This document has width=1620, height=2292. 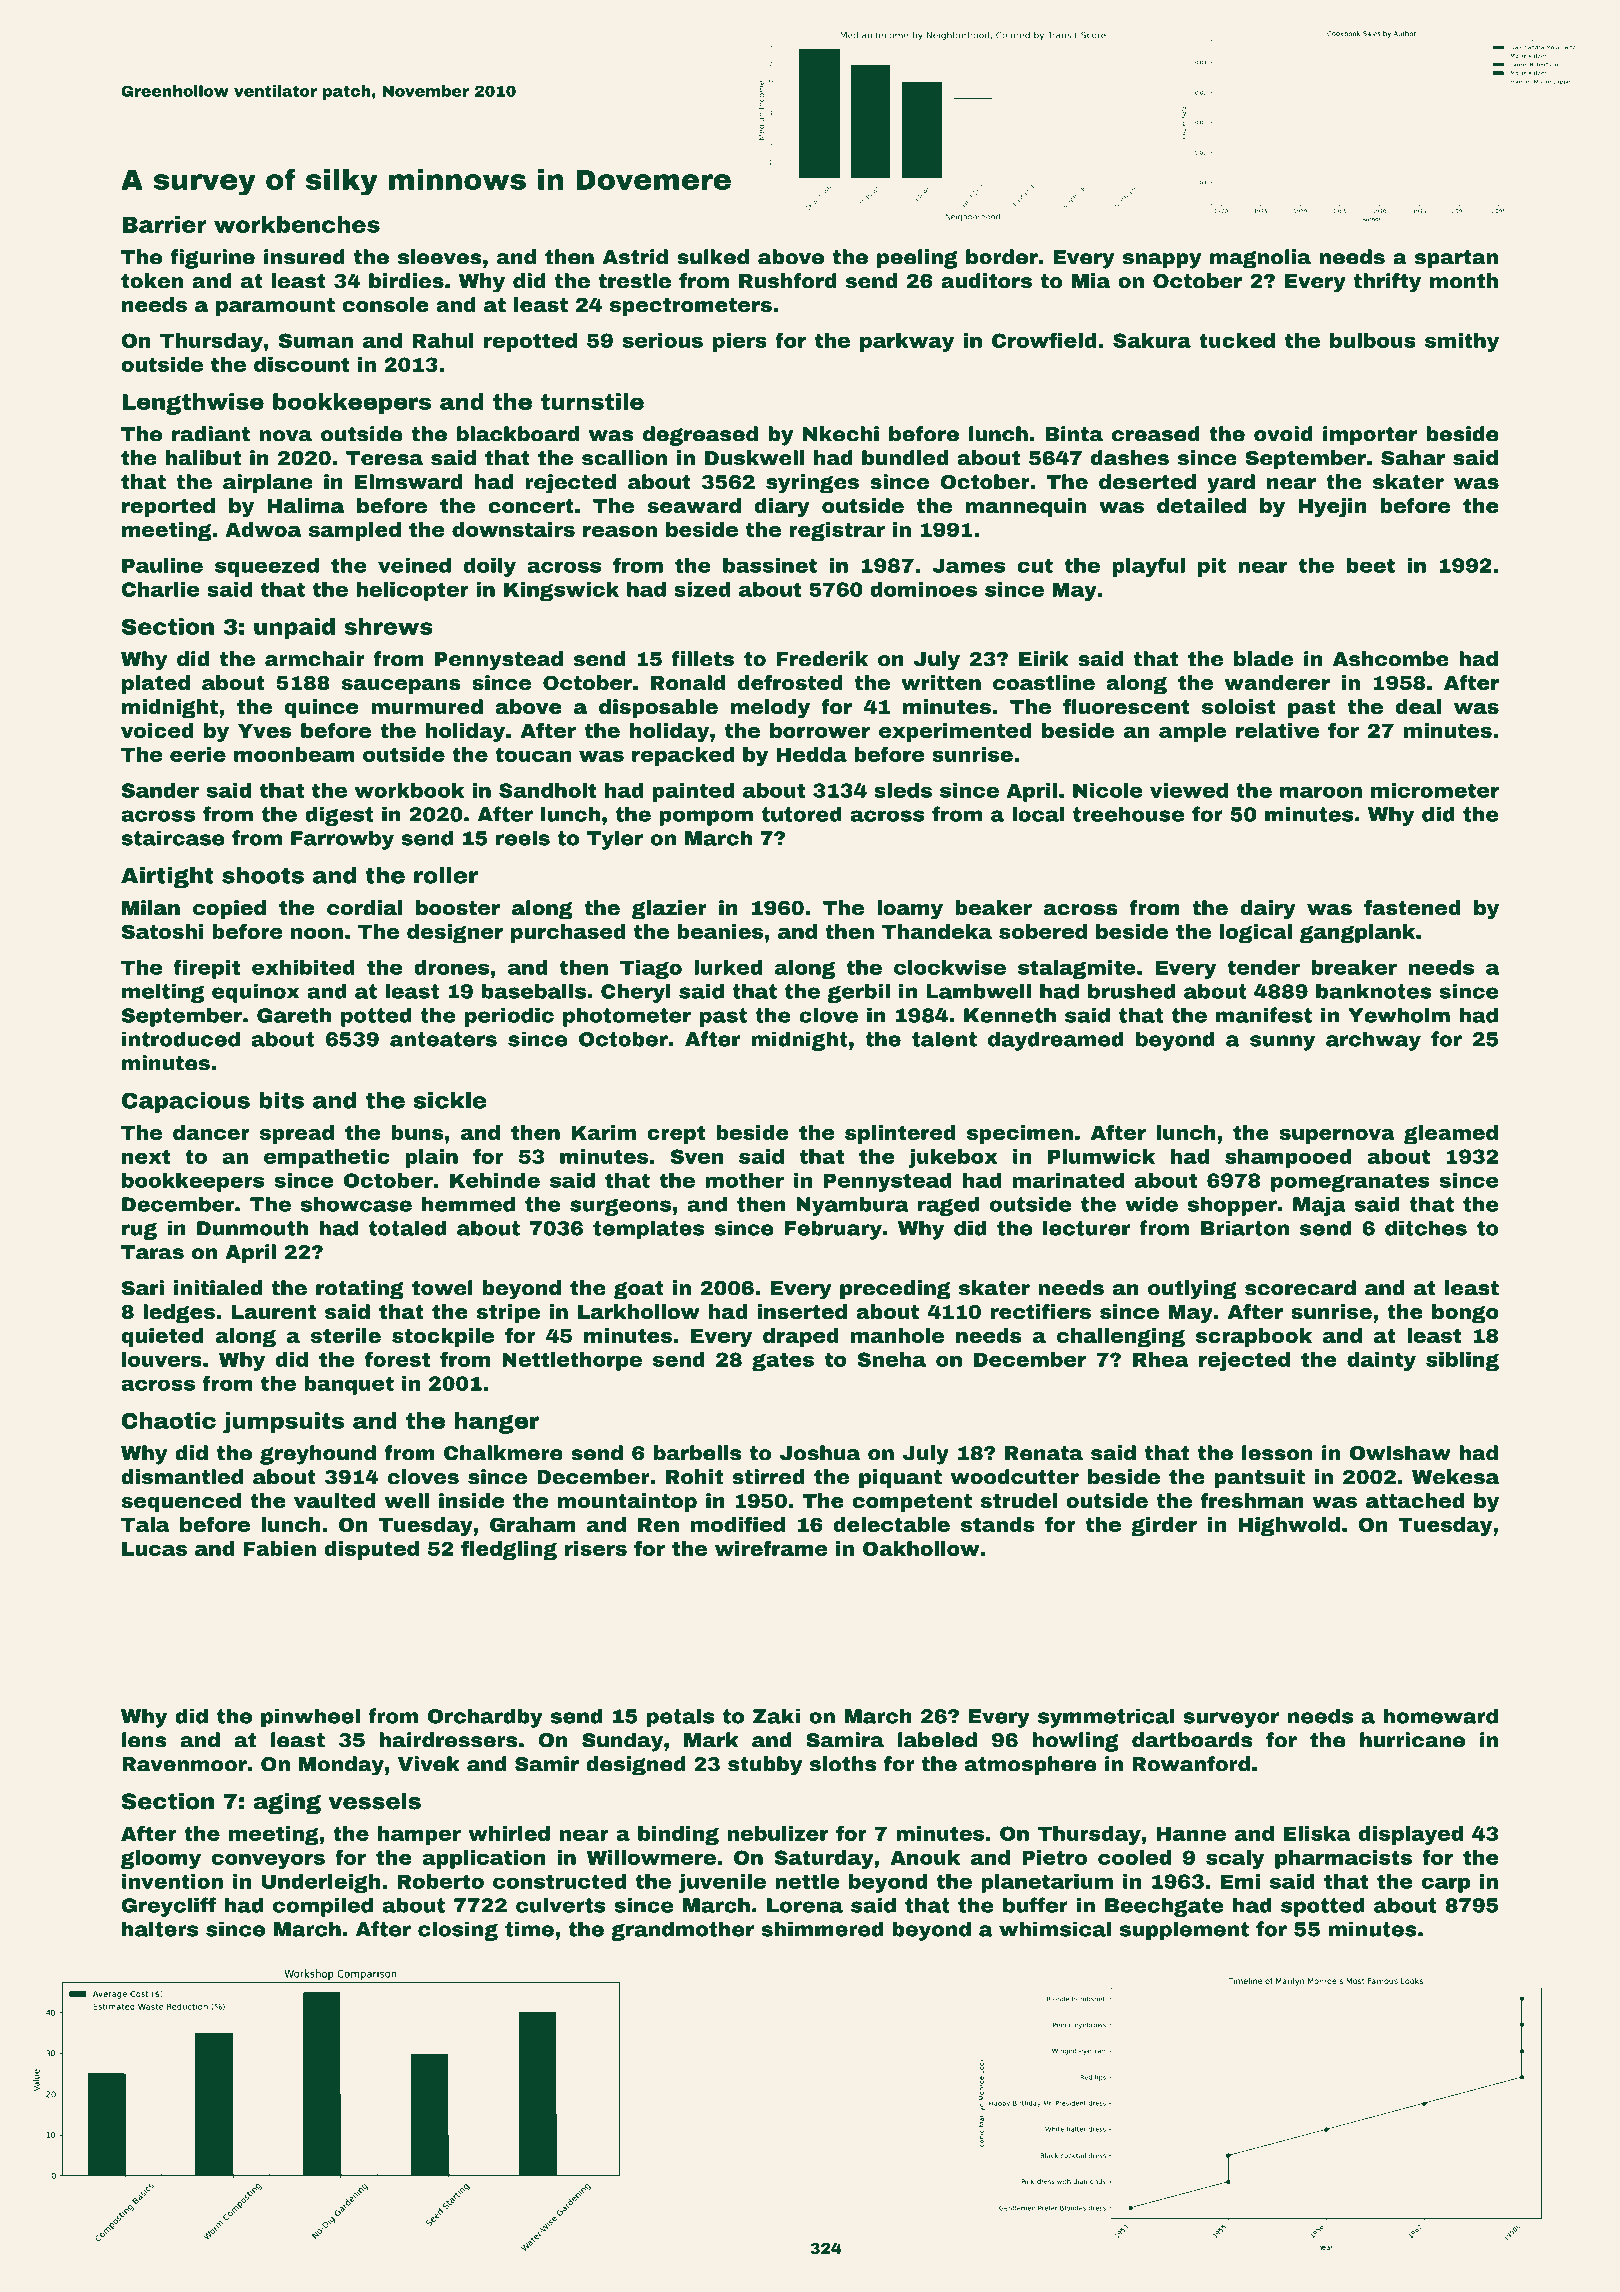 What do you see at coordinates (1184, 1931) in the document?
I see `supplement` at bounding box center [1184, 1931].
